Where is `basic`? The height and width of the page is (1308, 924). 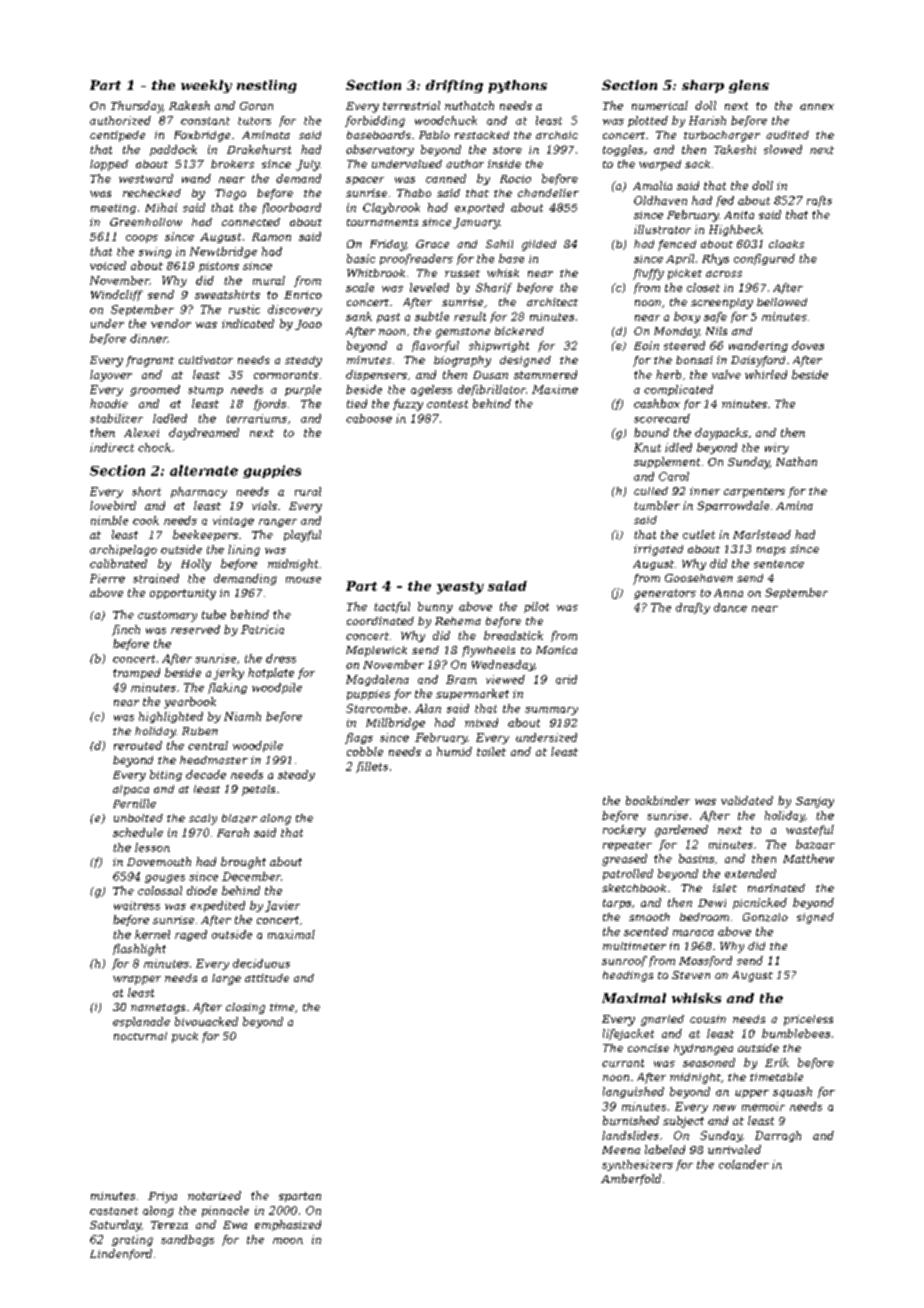
basic is located at coordinates (361, 258).
